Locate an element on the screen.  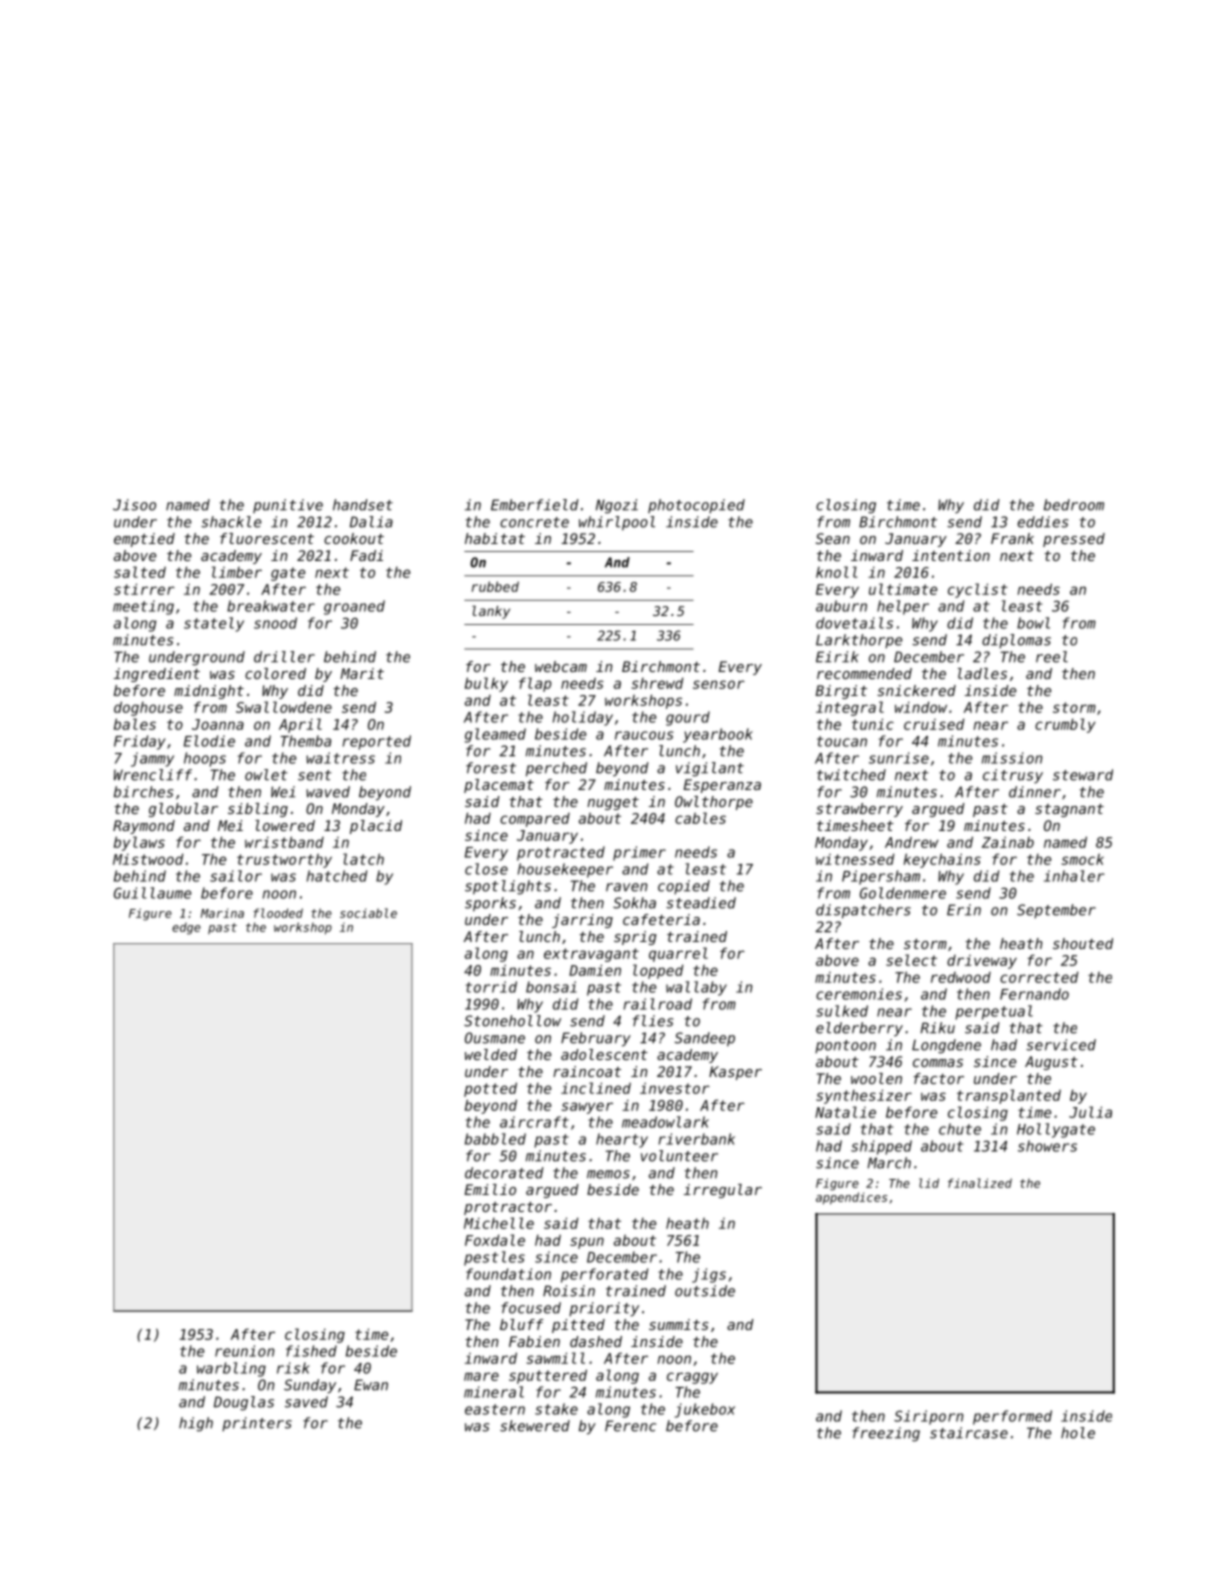
Jisoo is located at coordinates (134, 505).
